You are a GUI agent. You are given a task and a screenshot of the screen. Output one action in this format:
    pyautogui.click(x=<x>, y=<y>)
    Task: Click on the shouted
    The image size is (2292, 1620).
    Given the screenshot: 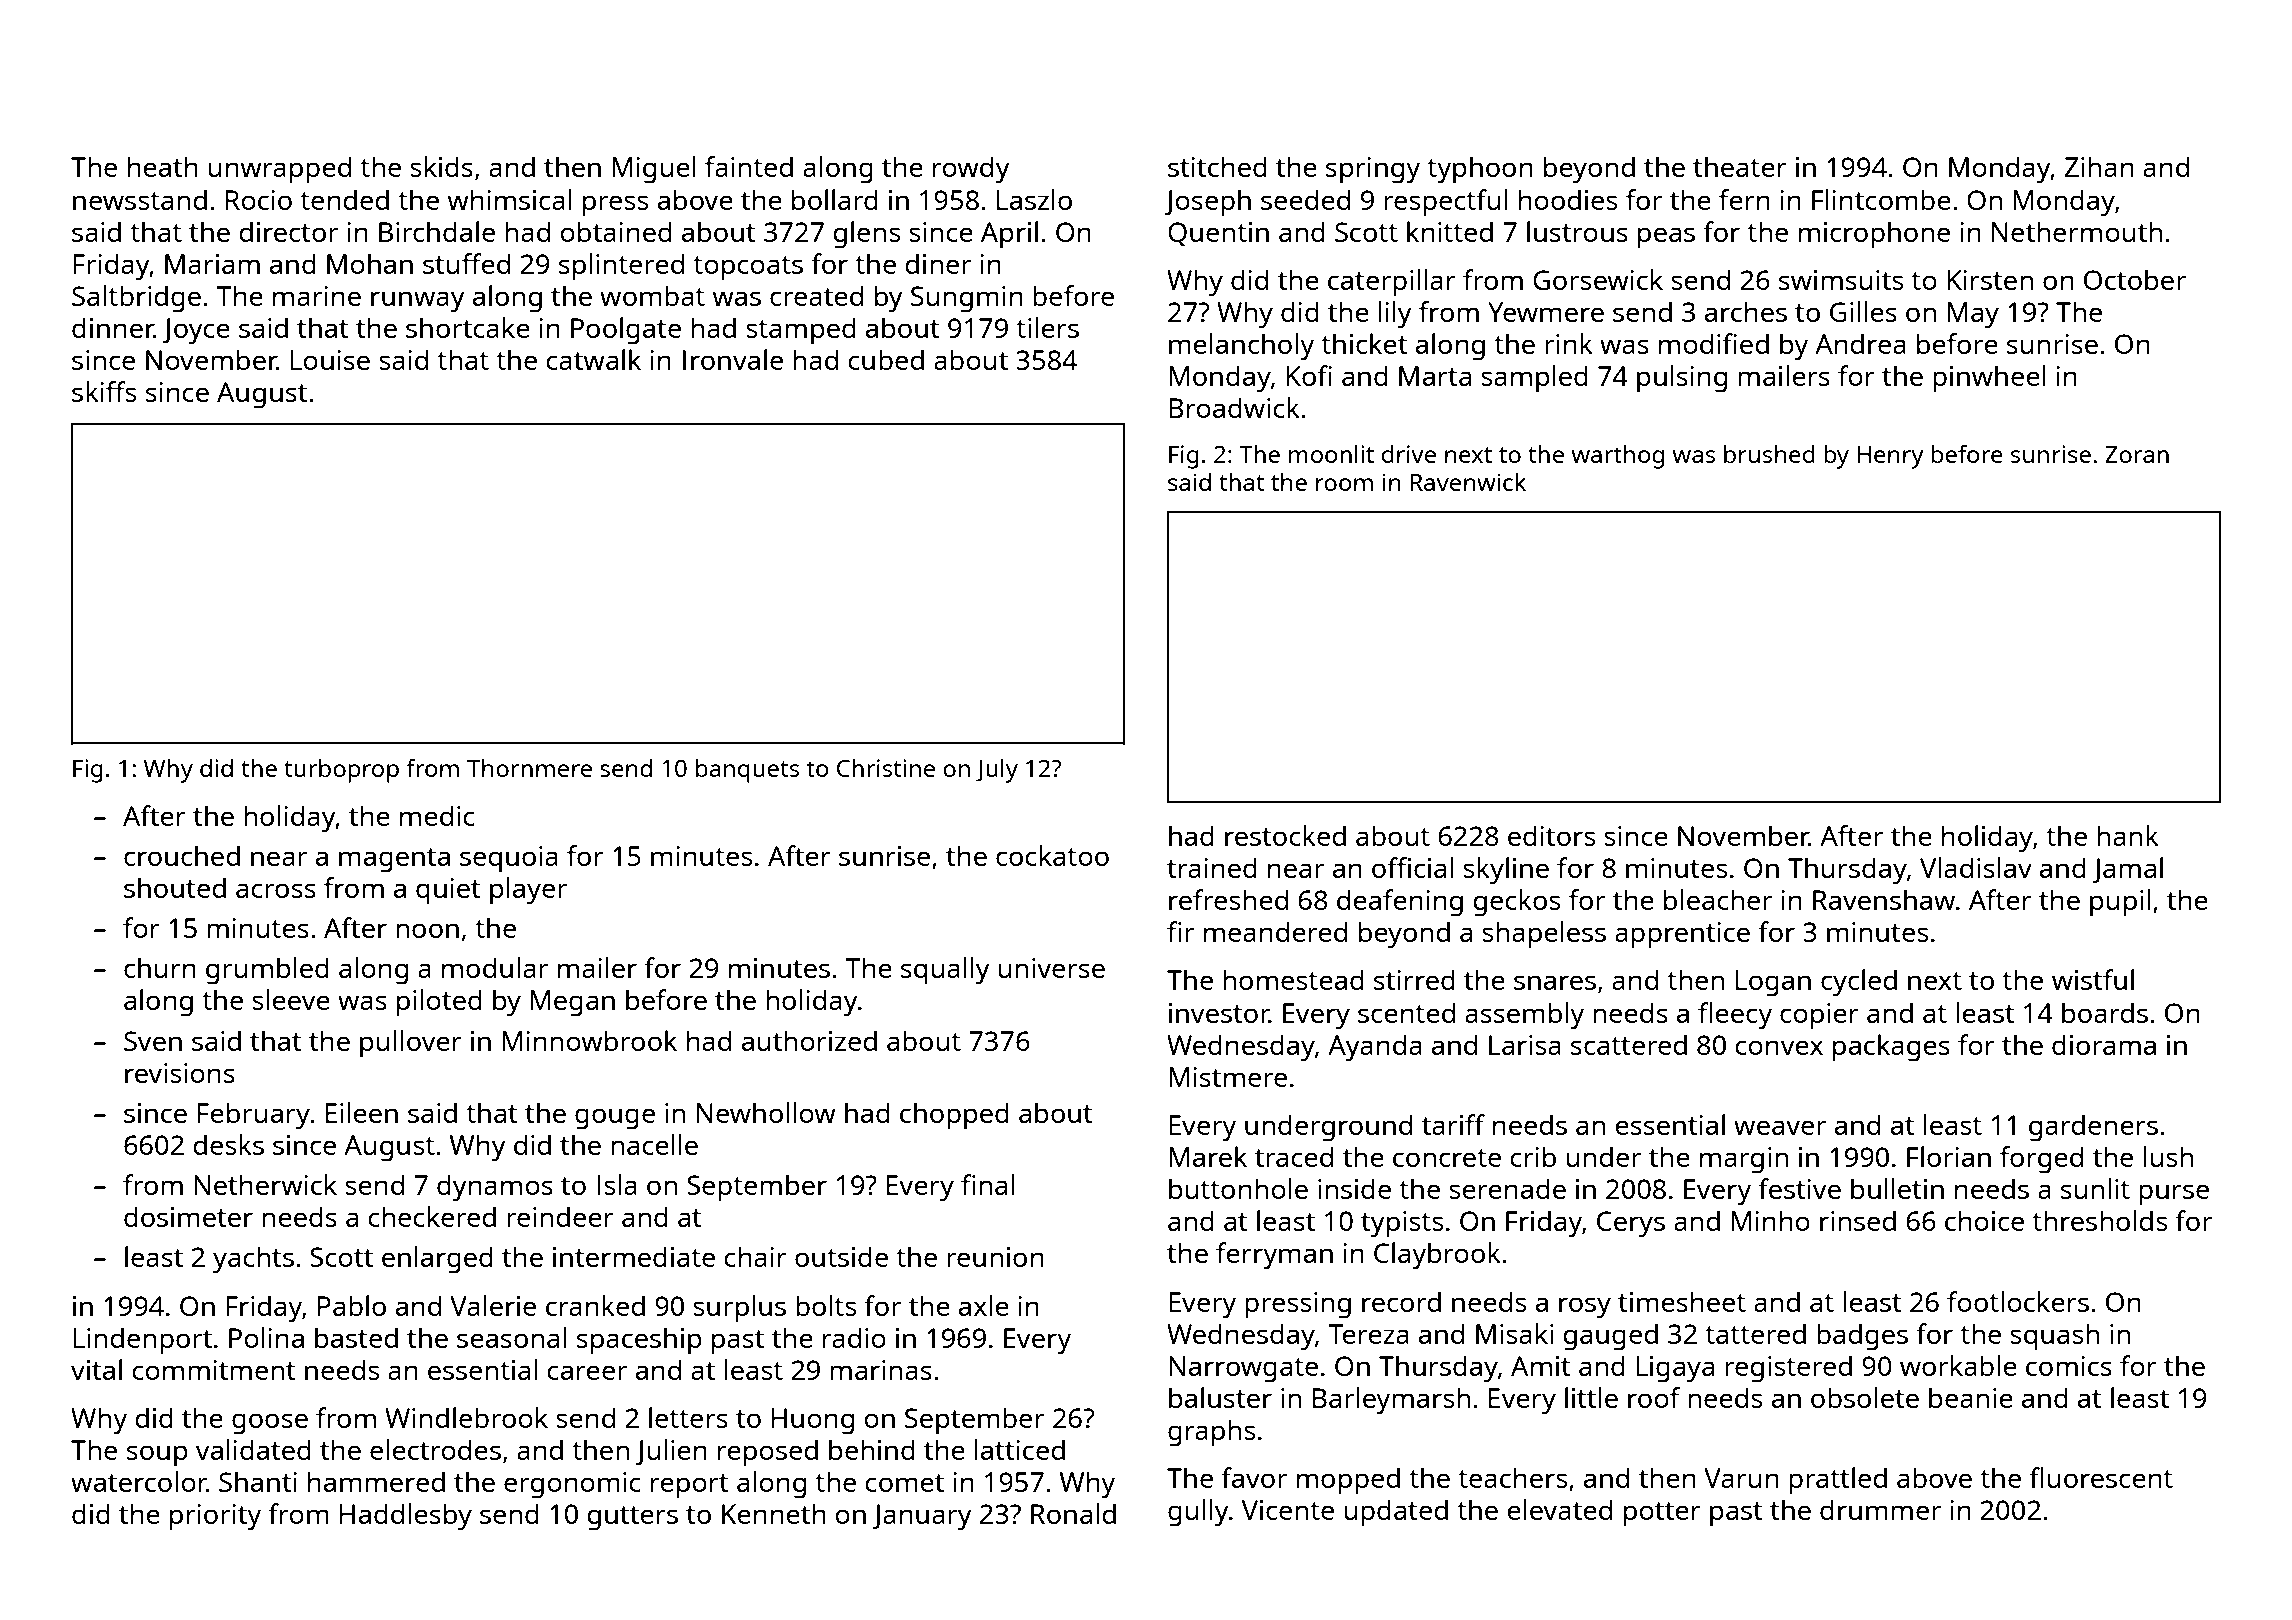 What is the action you would take?
    pyautogui.click(x=175, y=887)
